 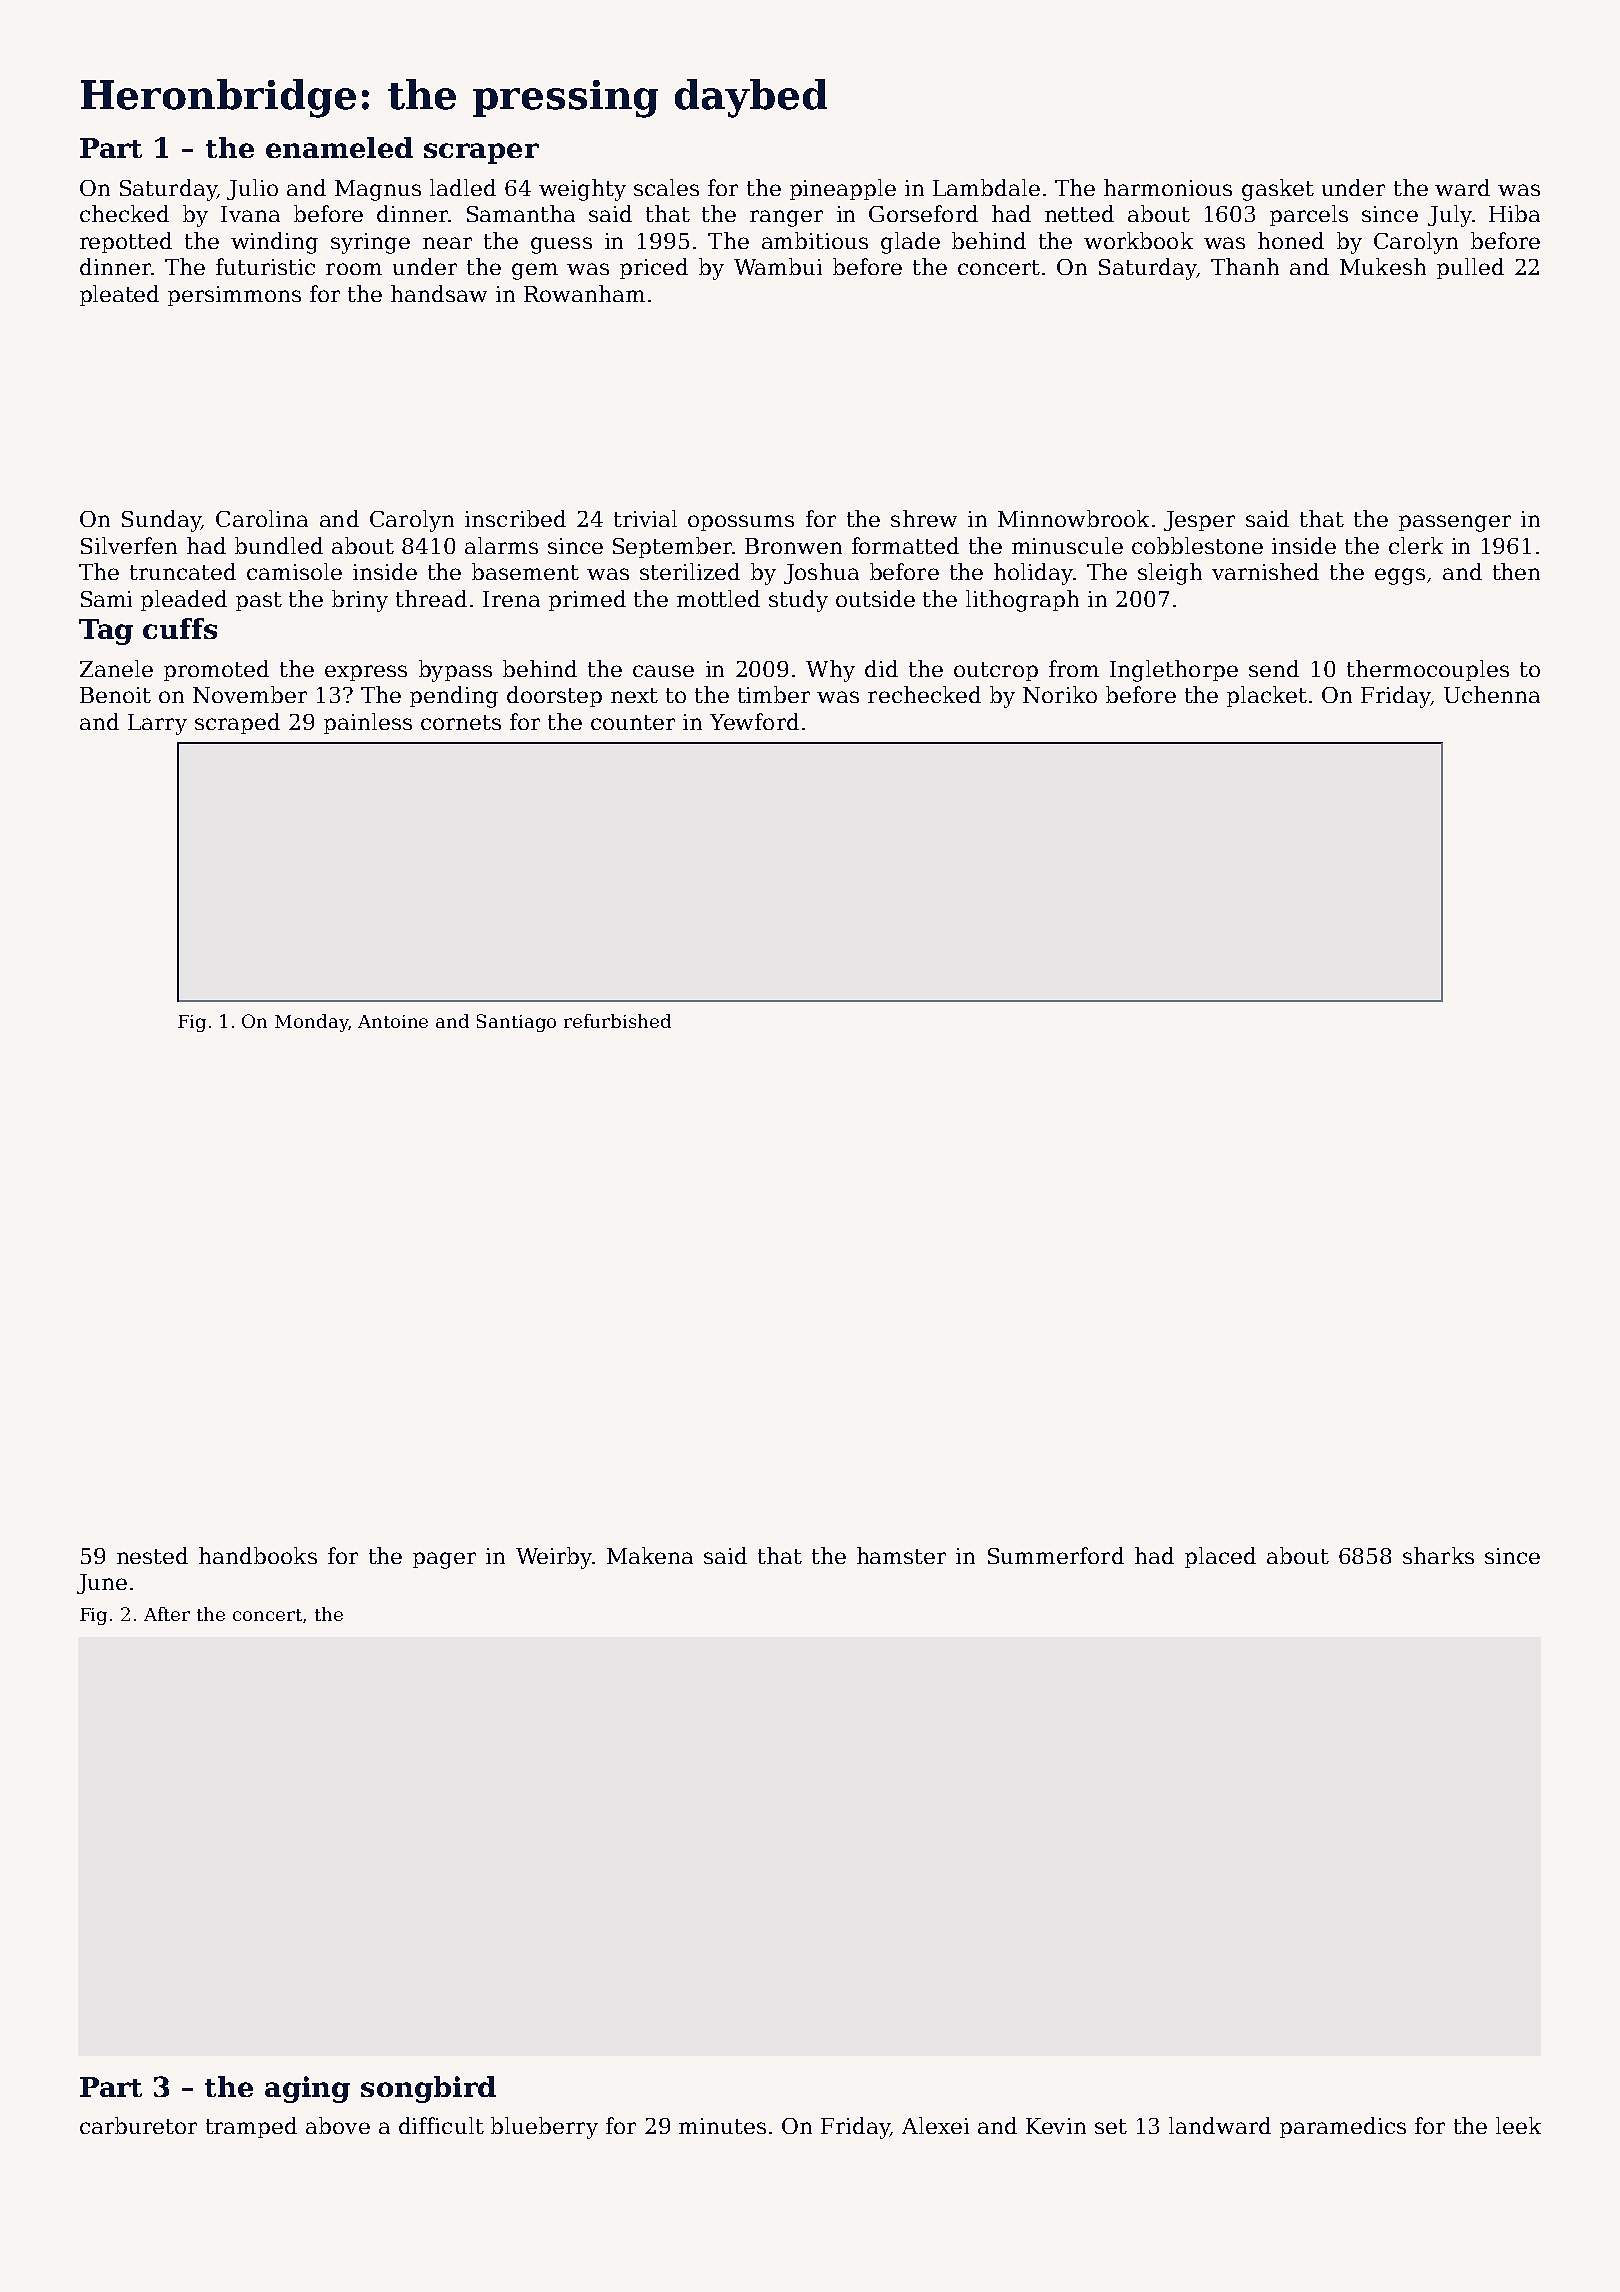 What do you see at coordinates (1022, 601) in the page?
I see `lithograph` at bounding box center [1022, 601].
